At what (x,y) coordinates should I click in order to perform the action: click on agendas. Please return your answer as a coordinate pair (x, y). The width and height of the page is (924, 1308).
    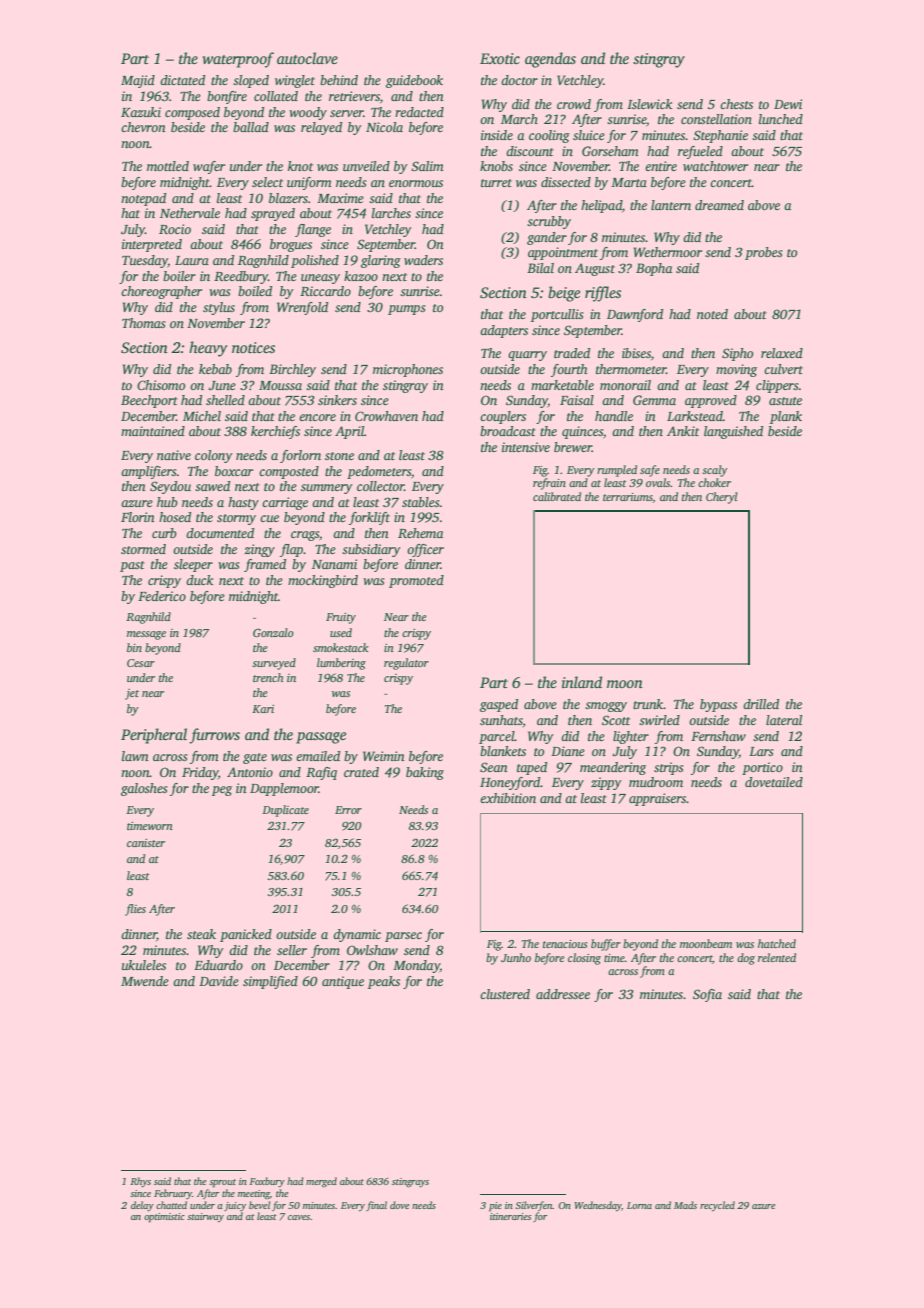
    Looking at the image, I should click on (550, 60).
